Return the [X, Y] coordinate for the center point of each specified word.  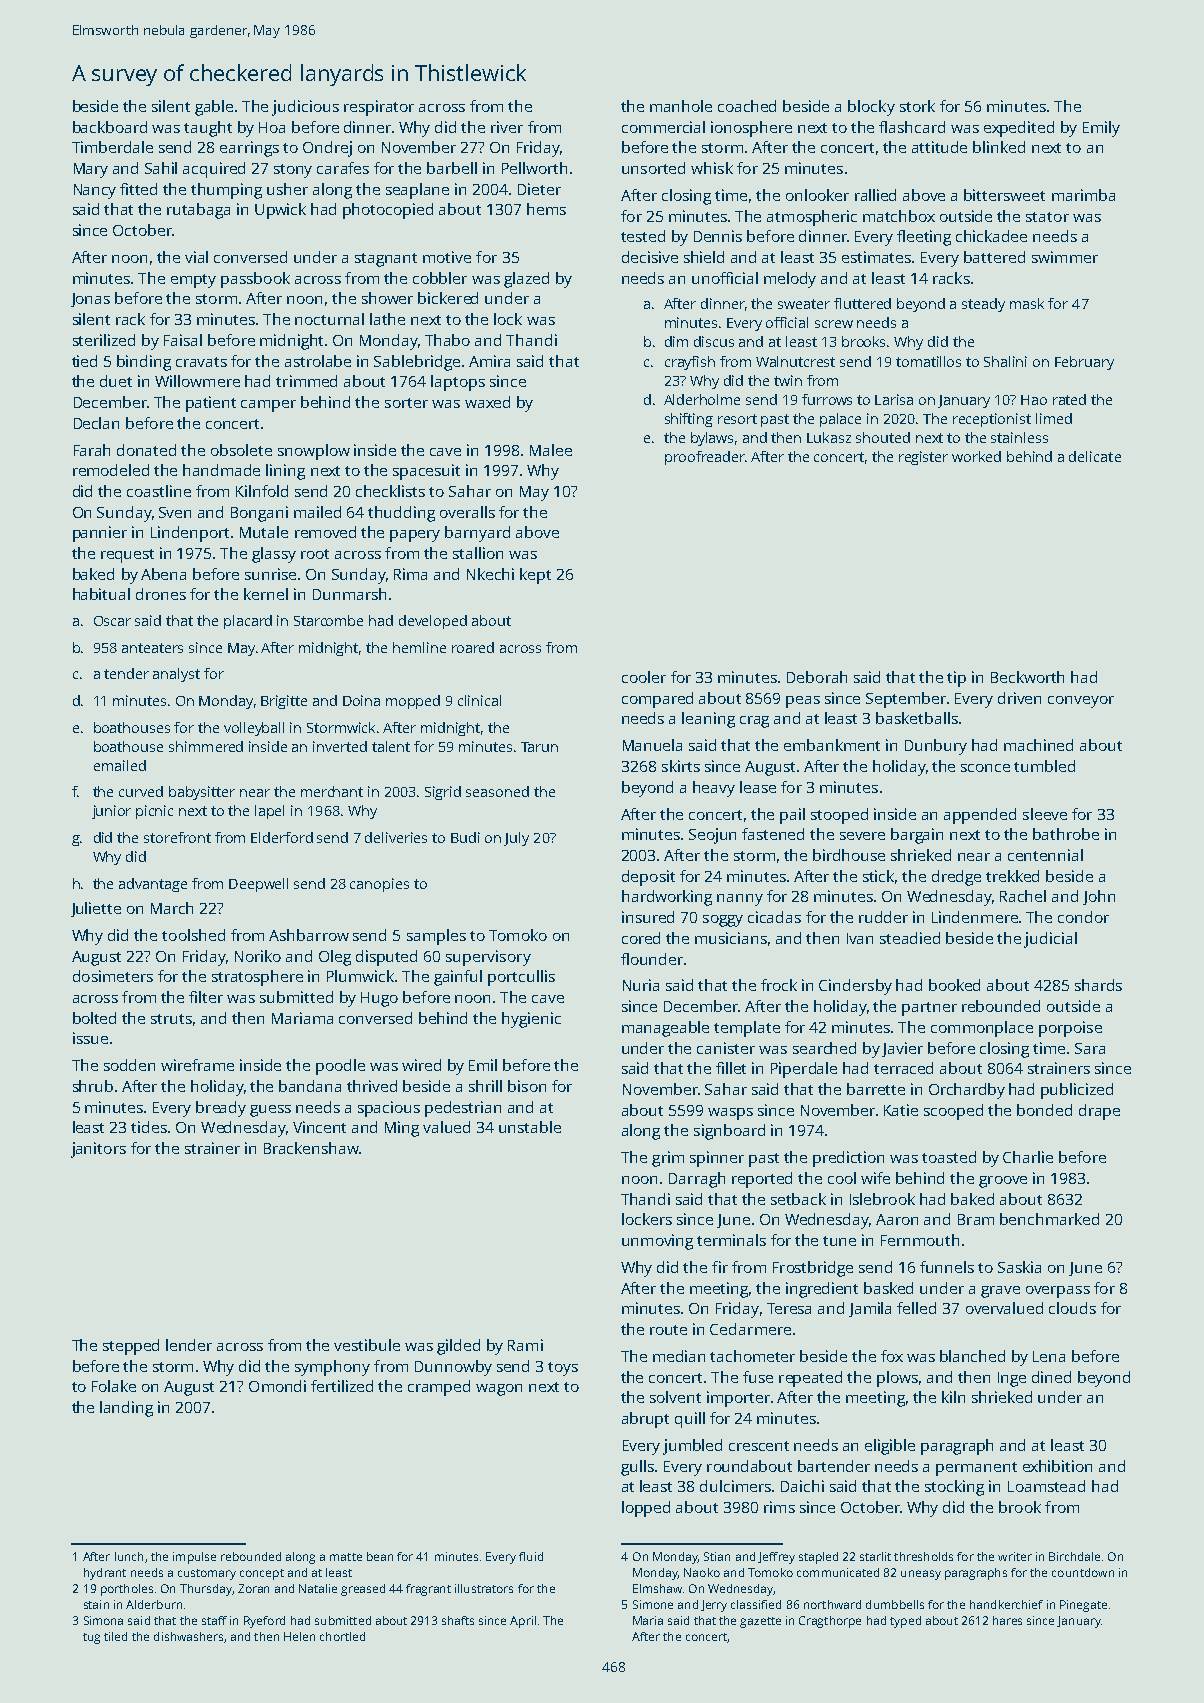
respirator [379, 108]
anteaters [152, 648]
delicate [1095, 456]
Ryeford [264, 1622]
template [747, 1029]
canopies [379, 885]
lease [758, 787]
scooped [953, 1112]
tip [956, 679]
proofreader [705, 458]
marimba [1083, 195]
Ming [402, 1129]
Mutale [264, 532]
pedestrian [463, 1109]
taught [208, 129]
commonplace [982, 1029]
